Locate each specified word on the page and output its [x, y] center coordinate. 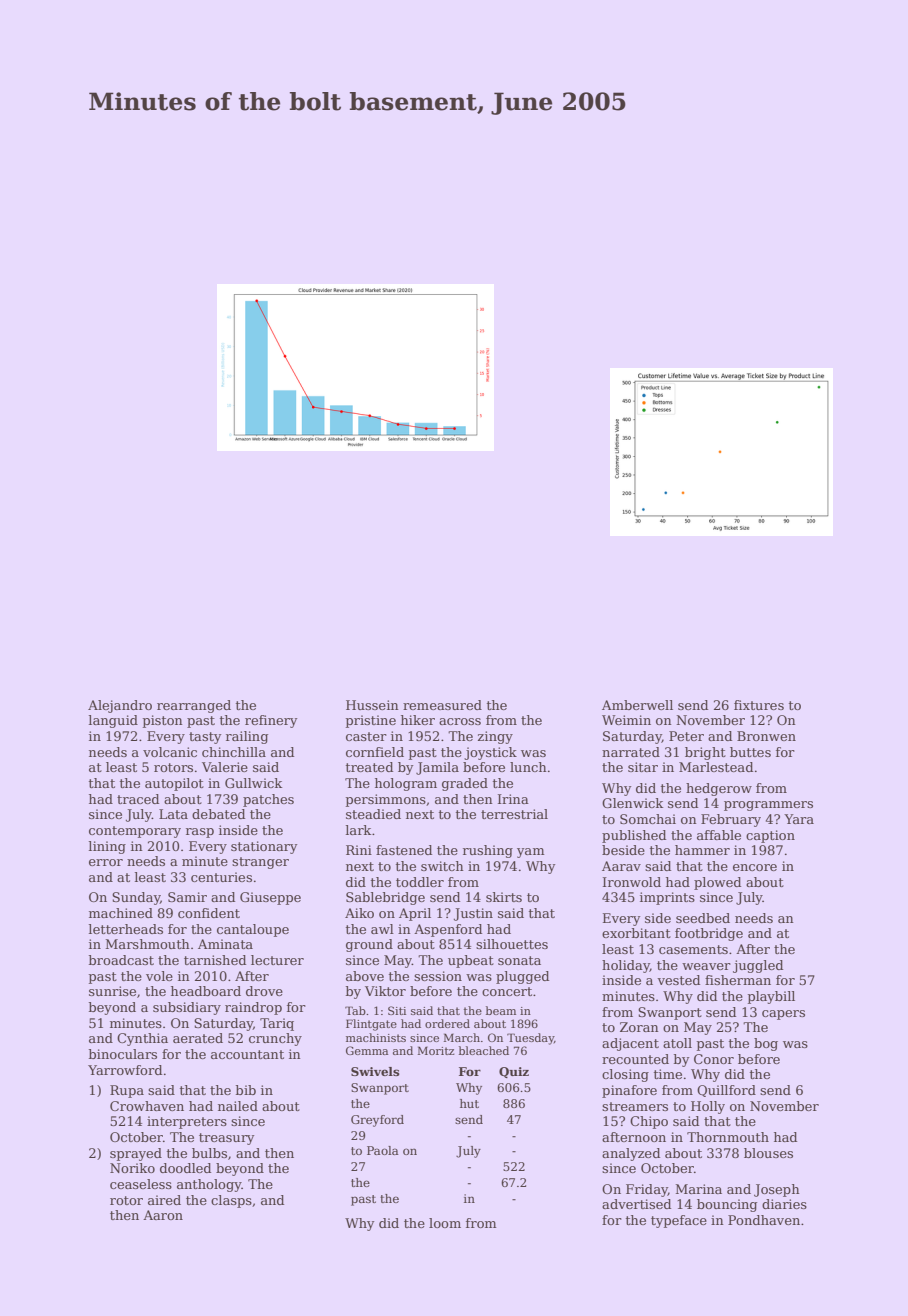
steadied [373, 814]
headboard [206, 991]
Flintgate [371, 1025]
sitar [643, 767]
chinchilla [234, 752]
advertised [636, 1204]
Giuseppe [270, 898]
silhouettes [512, 944]
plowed [717, 883]
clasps [231, 1201]
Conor [714, 1059]
